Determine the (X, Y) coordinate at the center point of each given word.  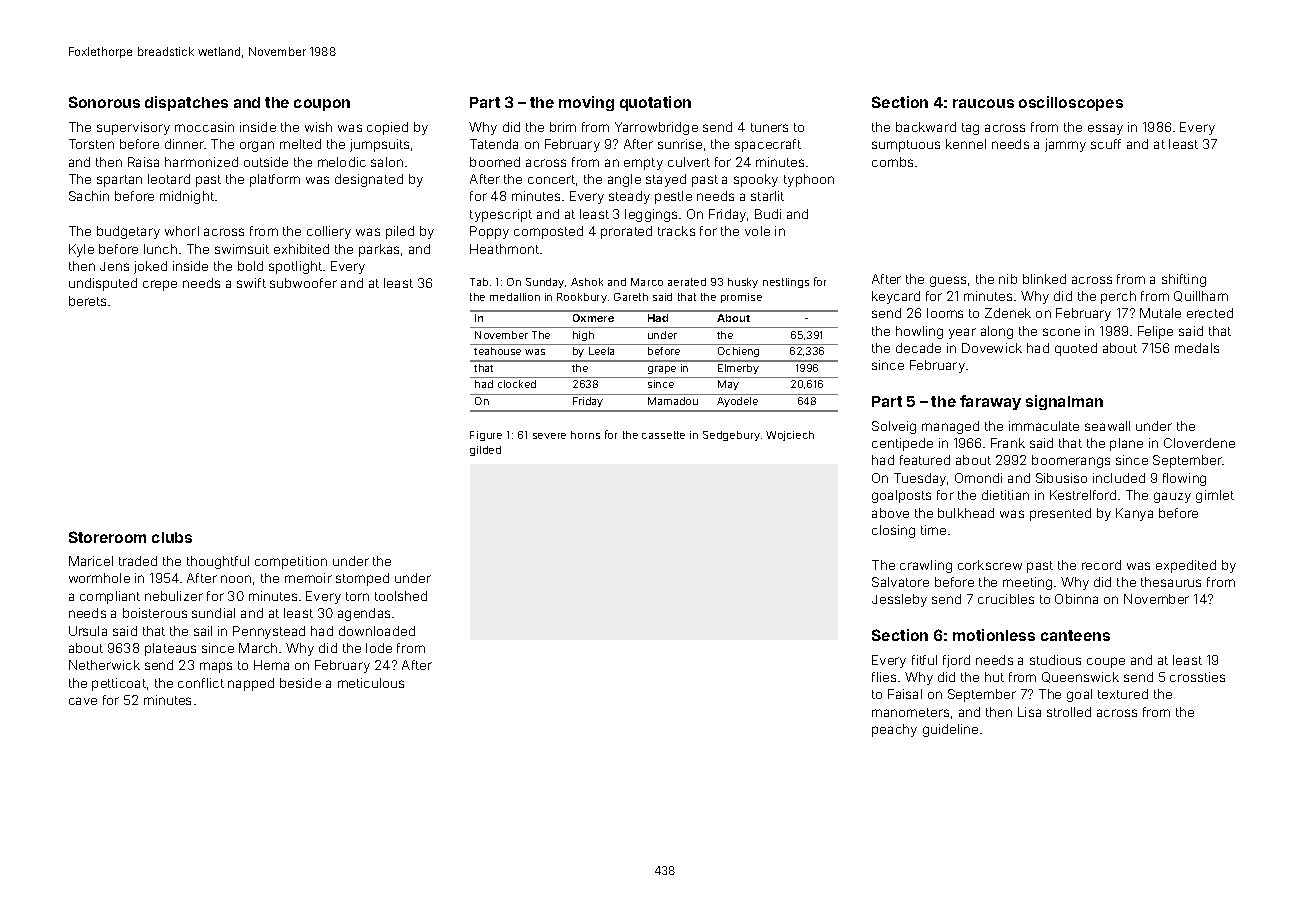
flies (884, 677)
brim (563, 127)
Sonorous (104, 102)
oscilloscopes (1071, 103)
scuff (1106, 144)
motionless (994, 635)
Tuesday (920, 479)
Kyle (81, 250)
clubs (172, 537)
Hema (271, 665)
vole (757, 231)
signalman (1064, 402)
